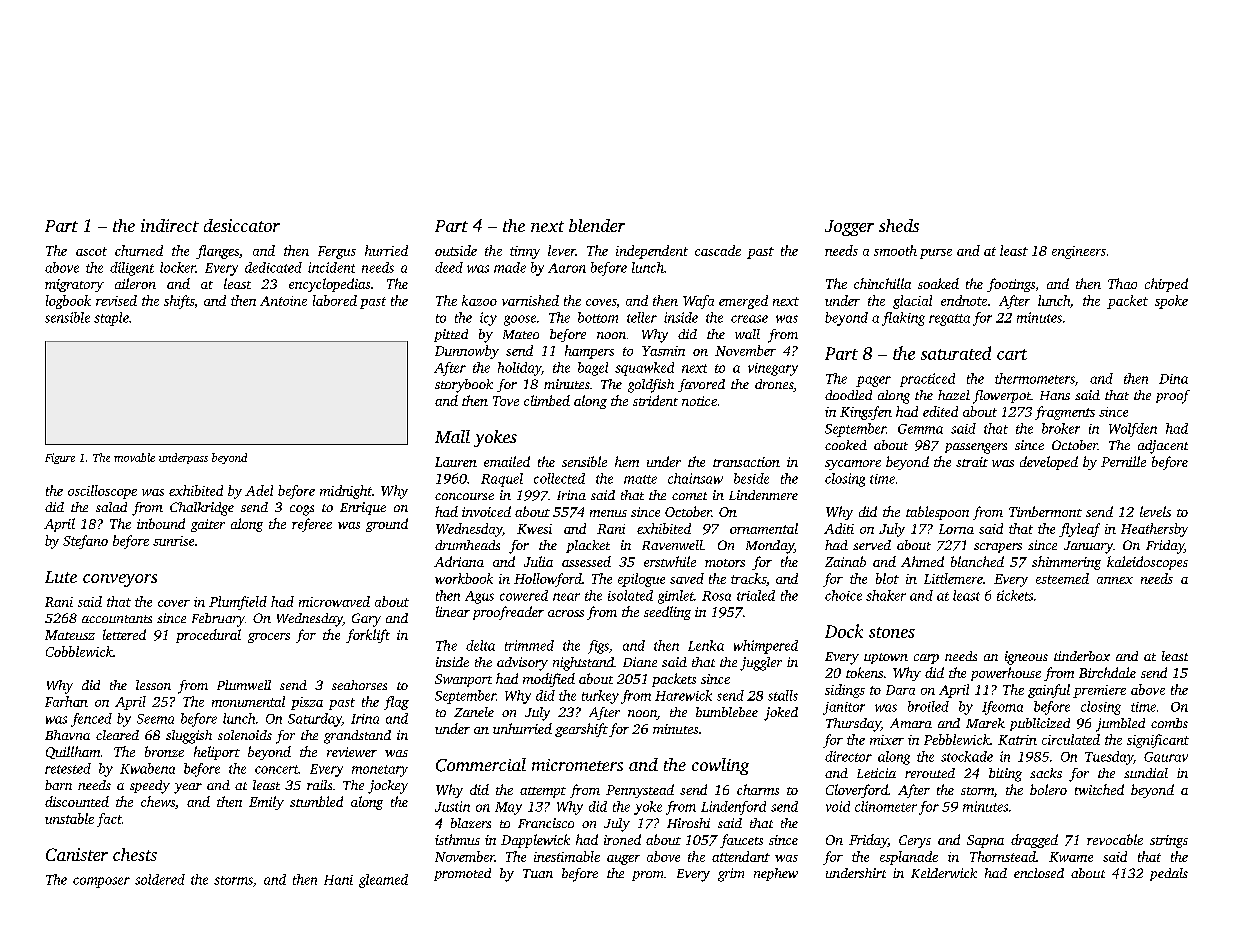 The image size is (1233, 952). Describe the element at coordinates (597, 225) in the screenshot. I see `blender` at that location.
